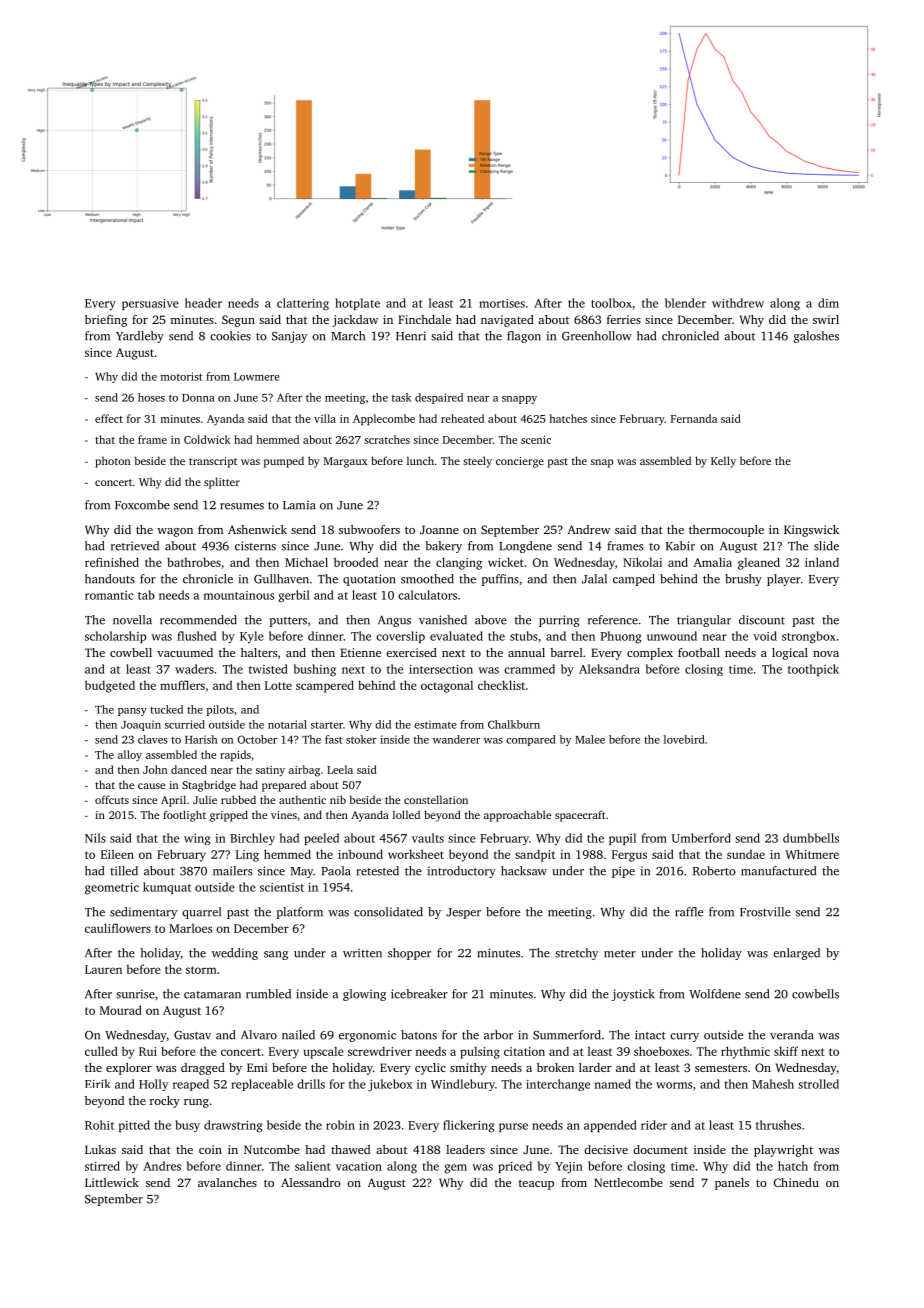 The height and width of the screenshot is (1308, 924). Describe the element at coordinates (367, 1036) in the screenshot. I see `ergonomic` at that location.
